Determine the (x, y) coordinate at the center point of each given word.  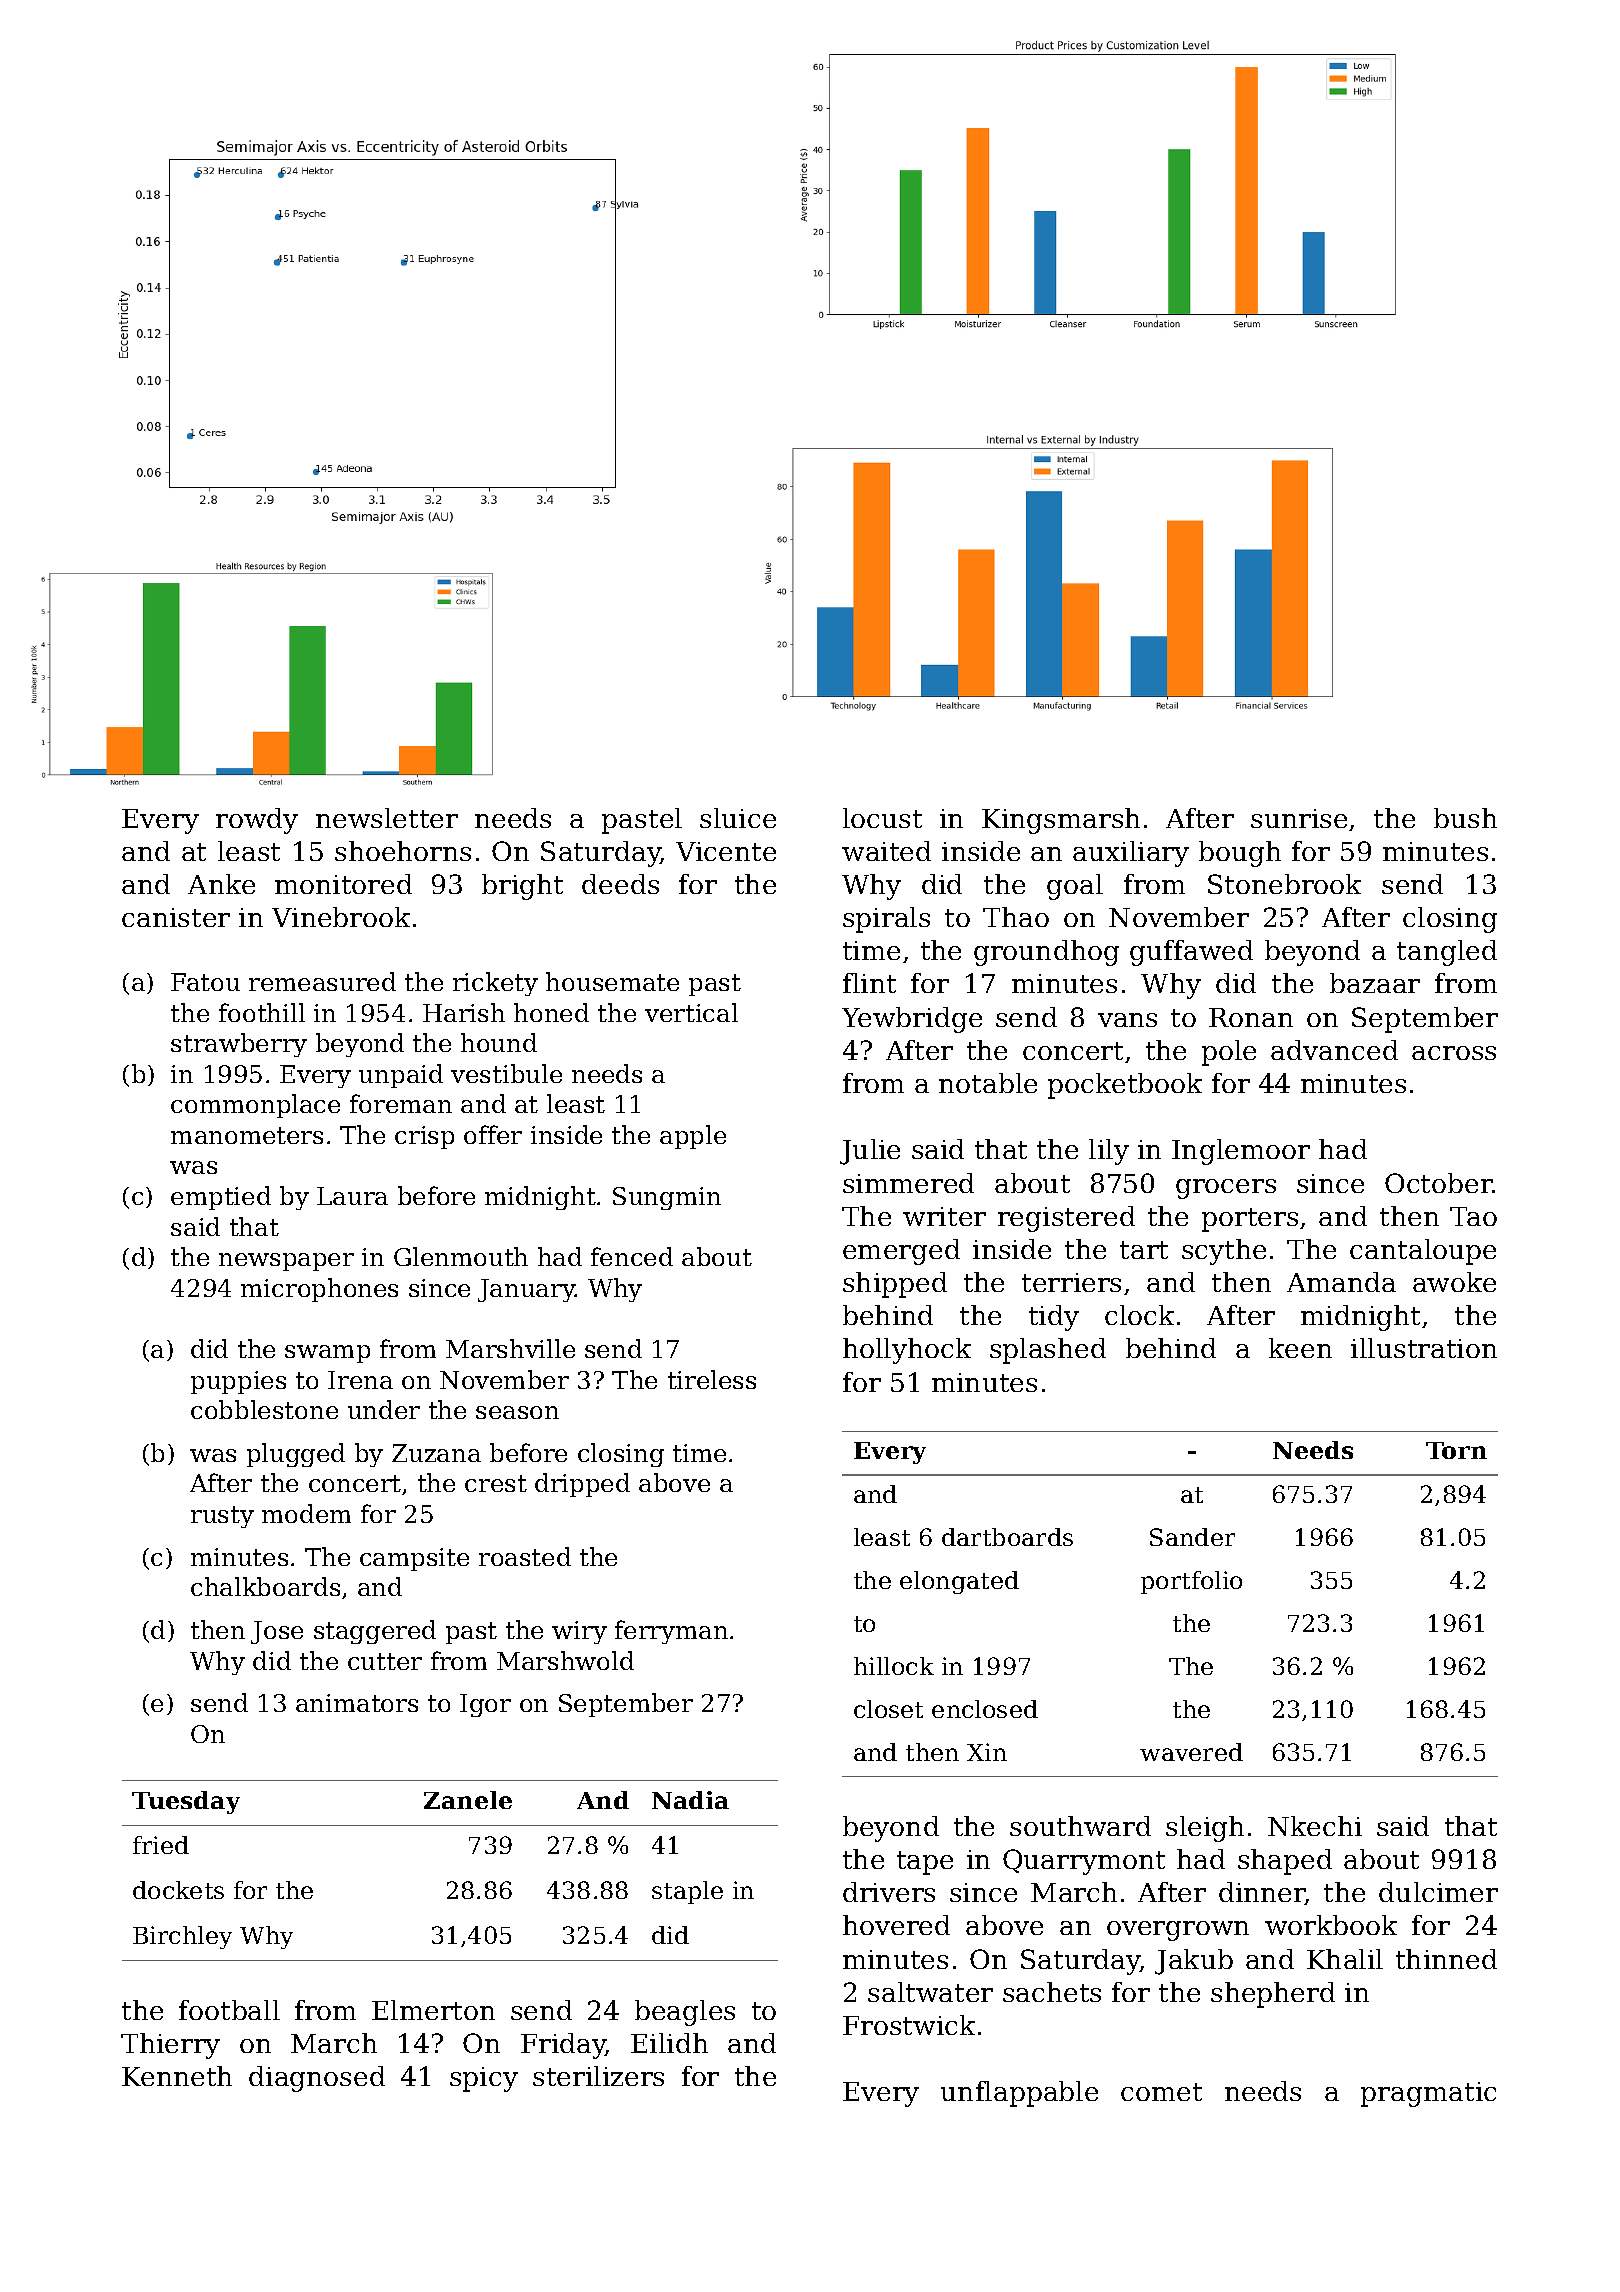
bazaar (1375, 983)
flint (869, 983)
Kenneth (177, 2076)
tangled (1447, 953)
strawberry (239, 1045)
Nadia (690, 1800)
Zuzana (436, 1453)
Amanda (1341, 1282)
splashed (1048, 1351)
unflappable (1019, 2094)
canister (176, 917)
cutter (385, 1661)
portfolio (1191, 1582)
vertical (691, 1012)
